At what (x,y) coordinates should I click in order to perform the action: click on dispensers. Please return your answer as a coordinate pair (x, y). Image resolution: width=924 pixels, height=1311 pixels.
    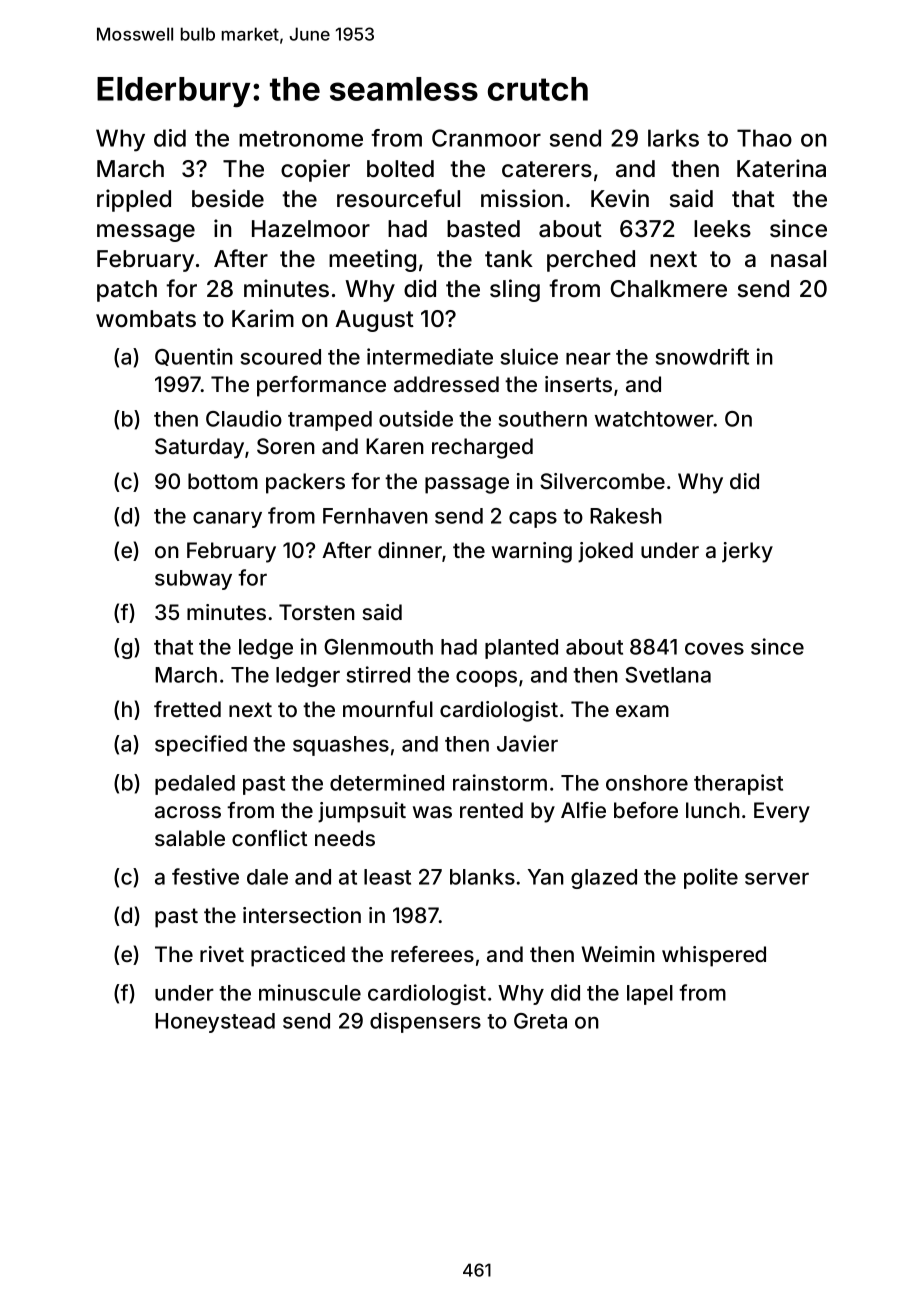
    Looking at the image, I should click on (425, 1022).
